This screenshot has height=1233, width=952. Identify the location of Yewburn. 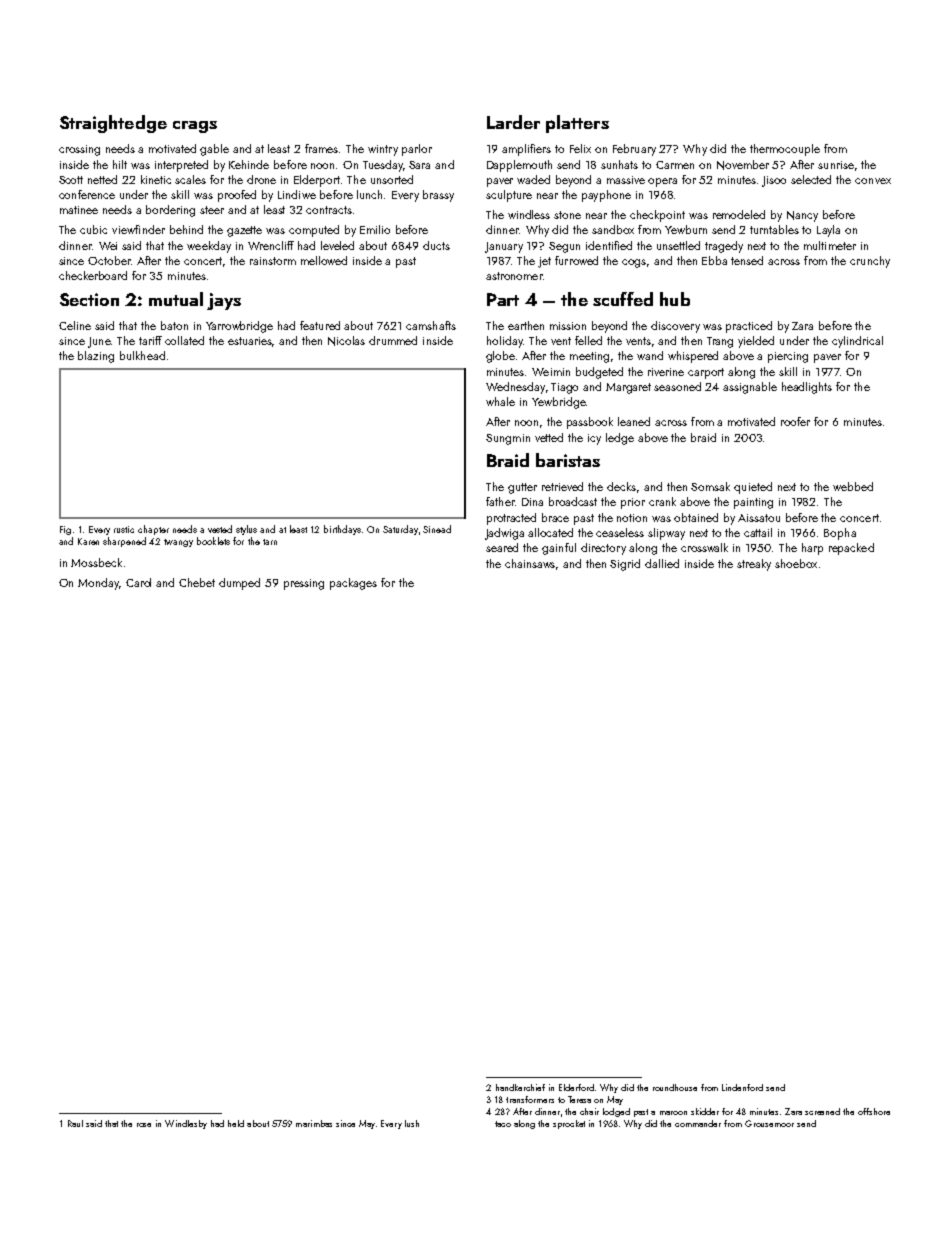
(686, 229).
